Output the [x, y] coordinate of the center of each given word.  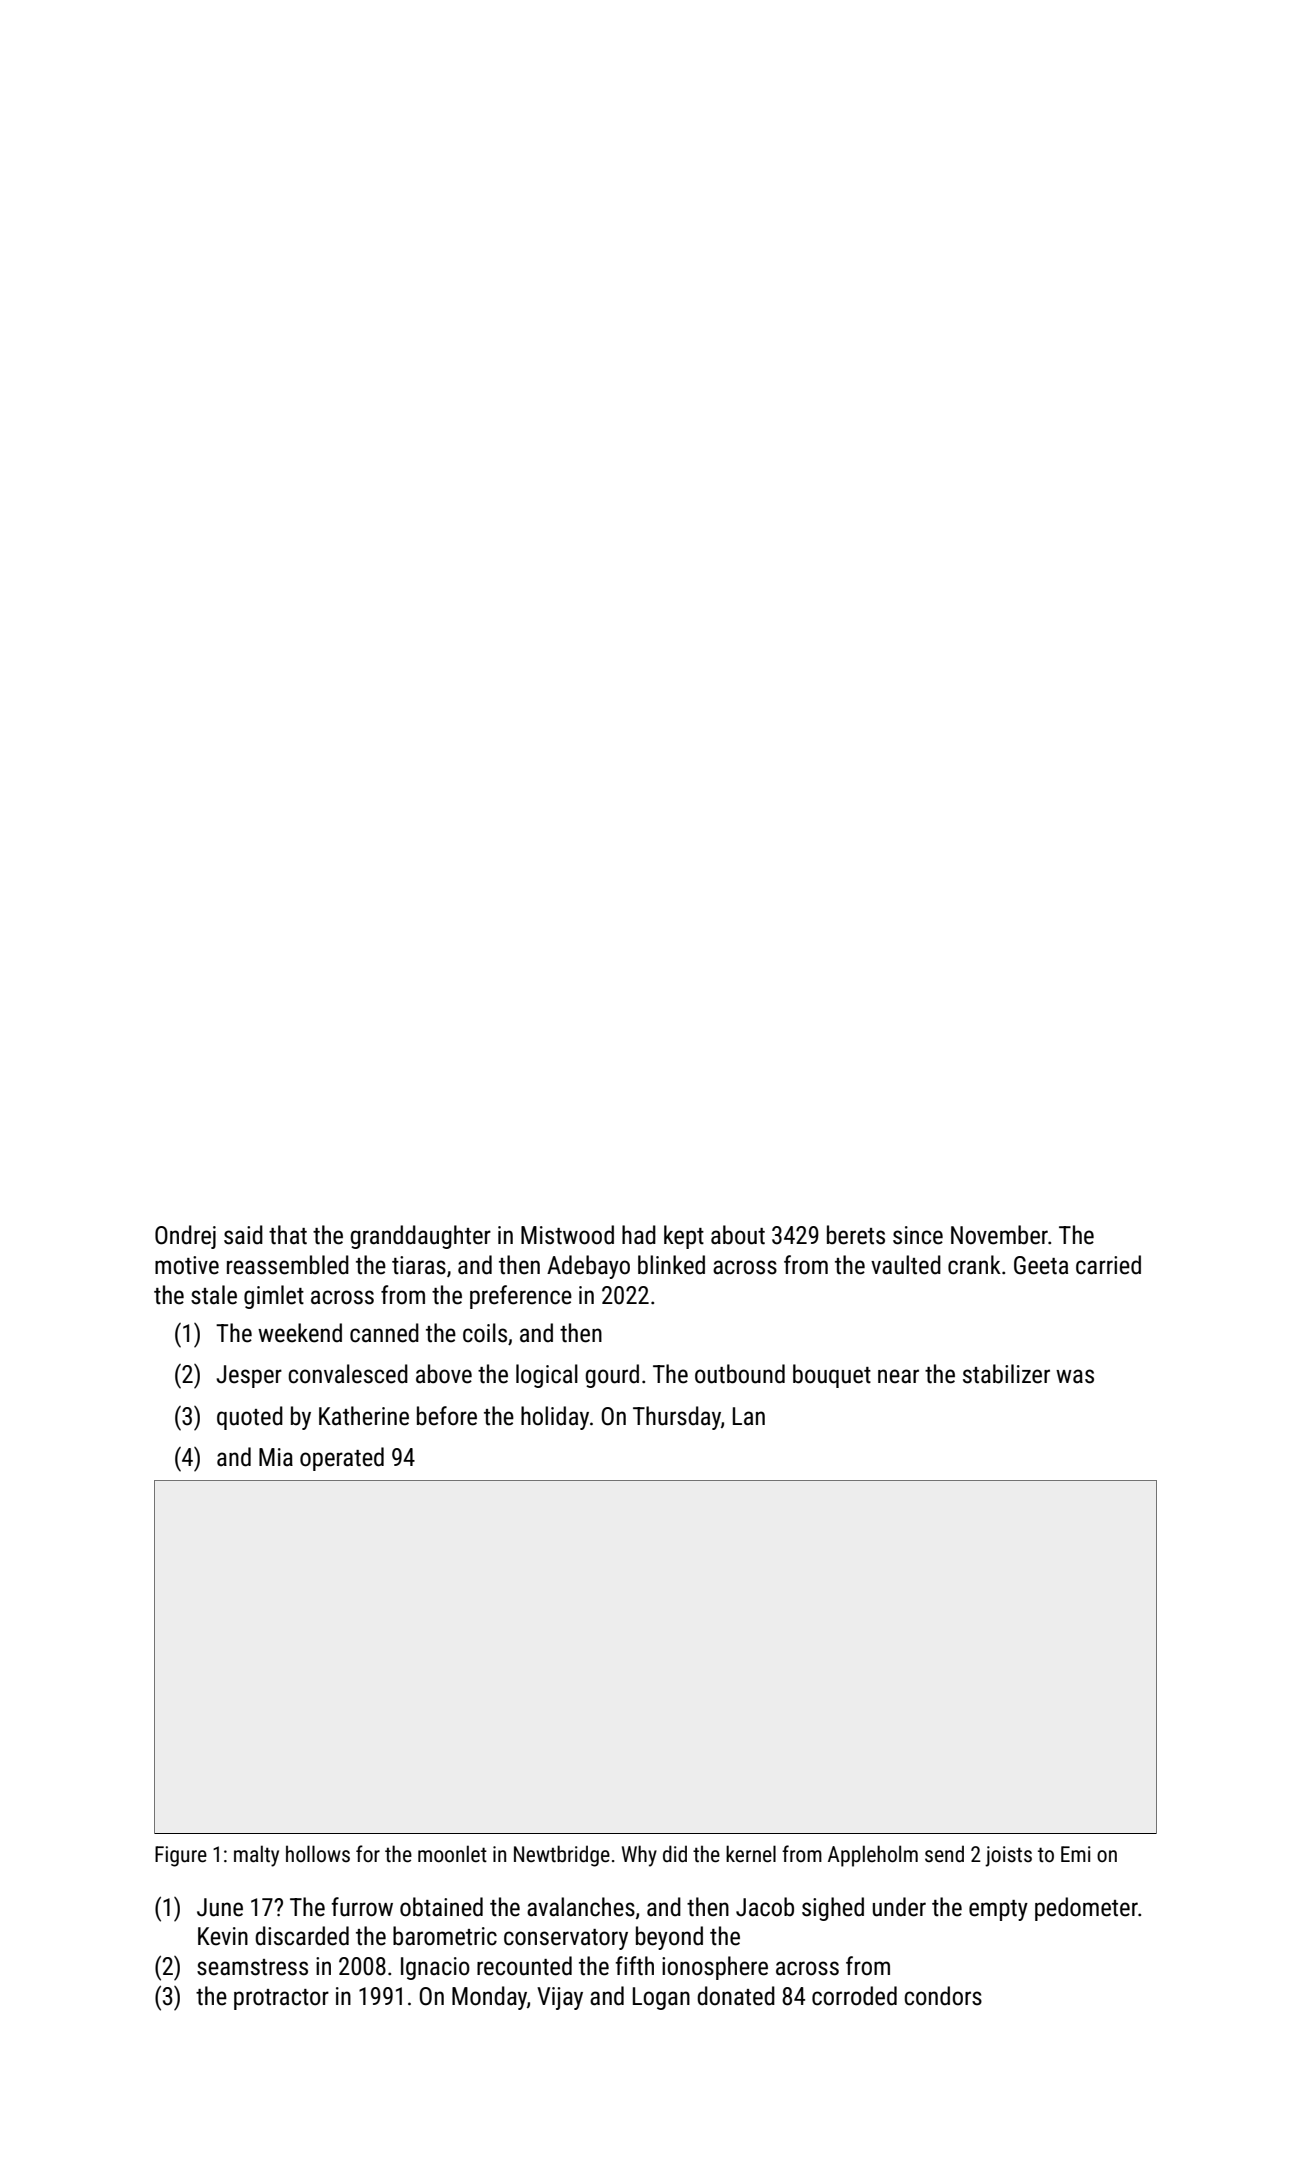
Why [639, 1856]
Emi [1076, 1854]
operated [342, 1459]
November [999, 1235]
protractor [281, 1999]
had [639, 1235]
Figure [181, 1856]
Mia [276, 1457]
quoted [250, 1418]
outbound [740, 1374]
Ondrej [185, 1237]
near [898, 1376]
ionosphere [715, 1968]
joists [1008, 1856]
